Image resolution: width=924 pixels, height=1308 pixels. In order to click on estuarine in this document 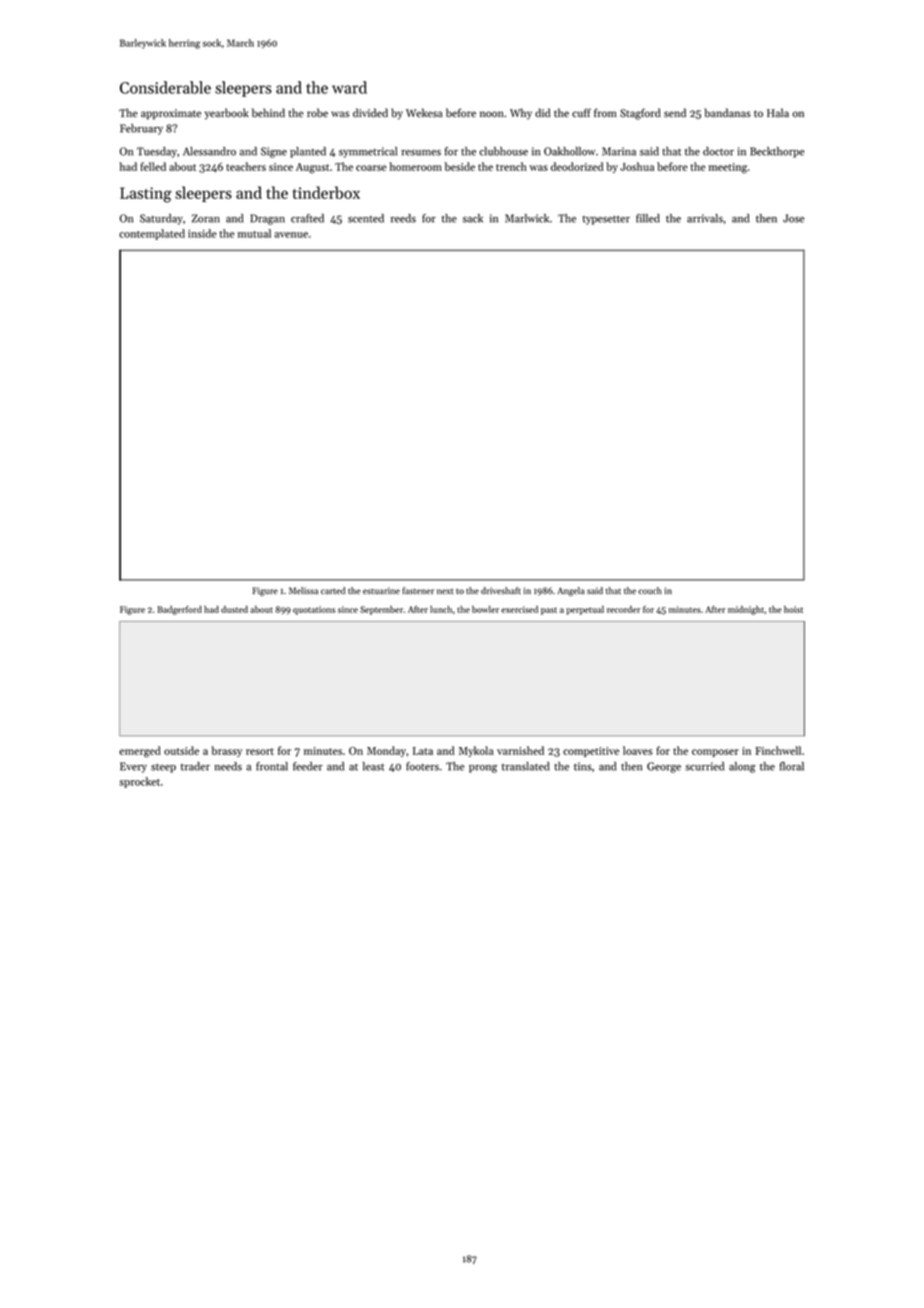, I will do `click(381, 590)`.
